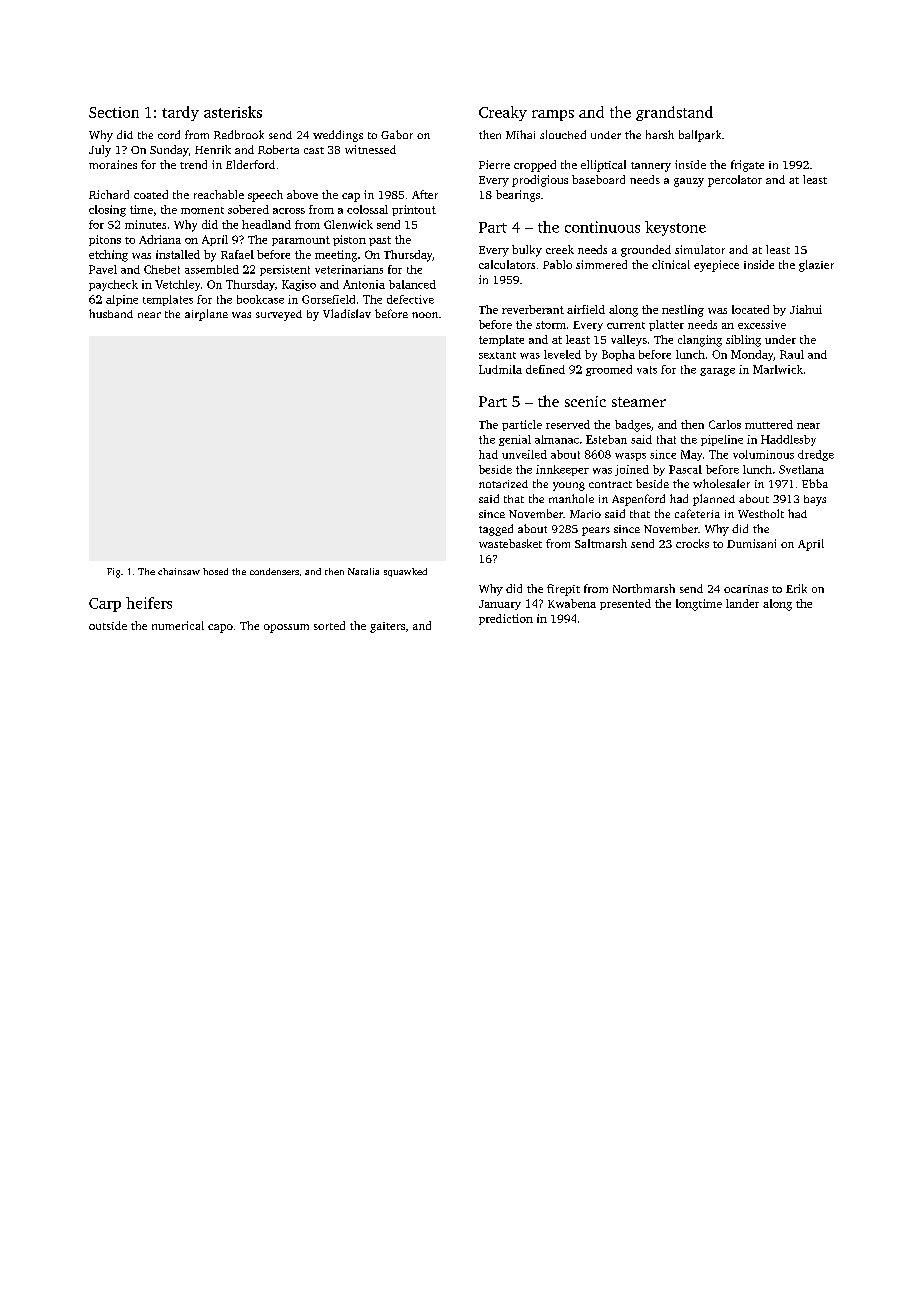  Describe the element at coordinates (527, 251) in the page. I see `bulky` at that location.
